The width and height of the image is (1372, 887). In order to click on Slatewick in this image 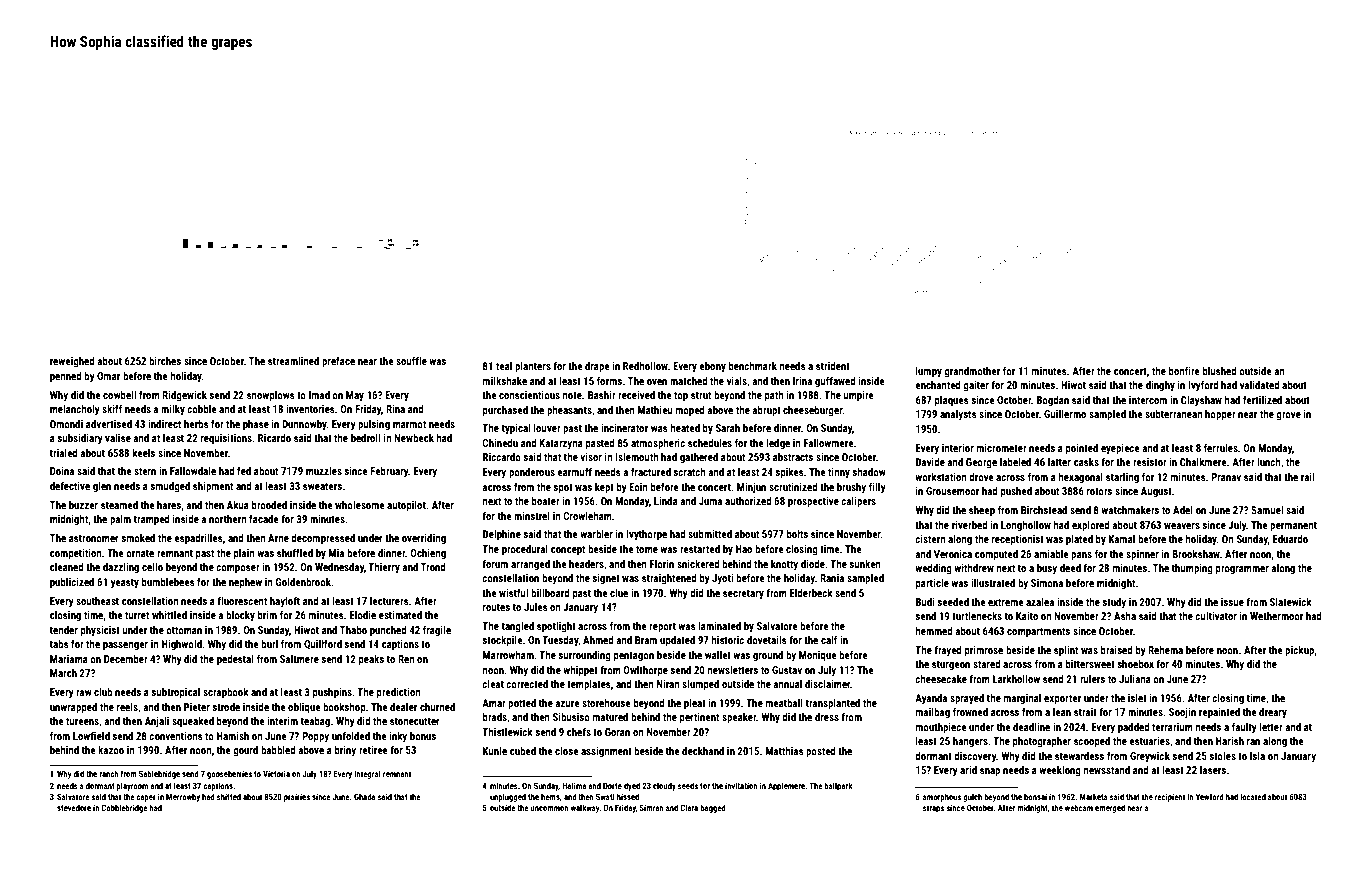, I will do `click(1291, 602)`.
